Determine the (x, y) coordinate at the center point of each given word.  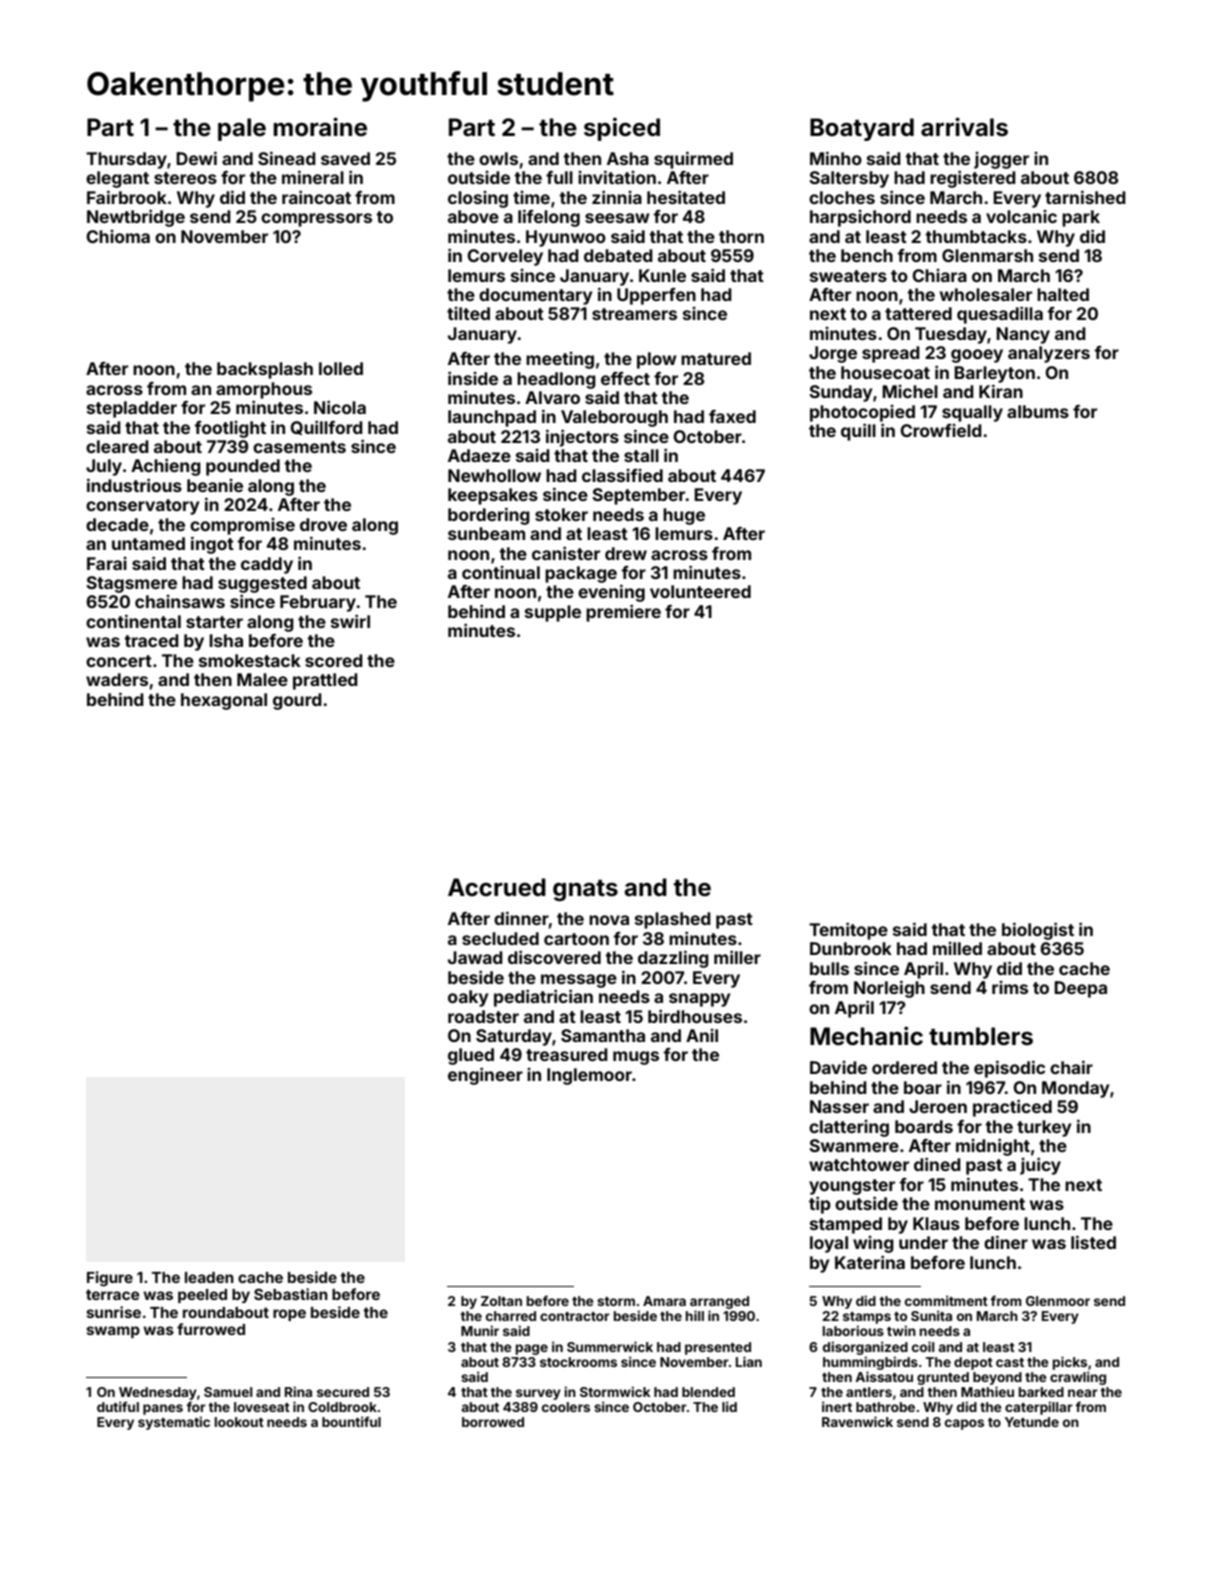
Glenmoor (1058, 1301)
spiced (622, 129)
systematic (174, 1423)
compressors (316, 220)
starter (214, 622)
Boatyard (862, 129)
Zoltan (501, 1301)
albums (1038, 411)
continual (501, 572)
